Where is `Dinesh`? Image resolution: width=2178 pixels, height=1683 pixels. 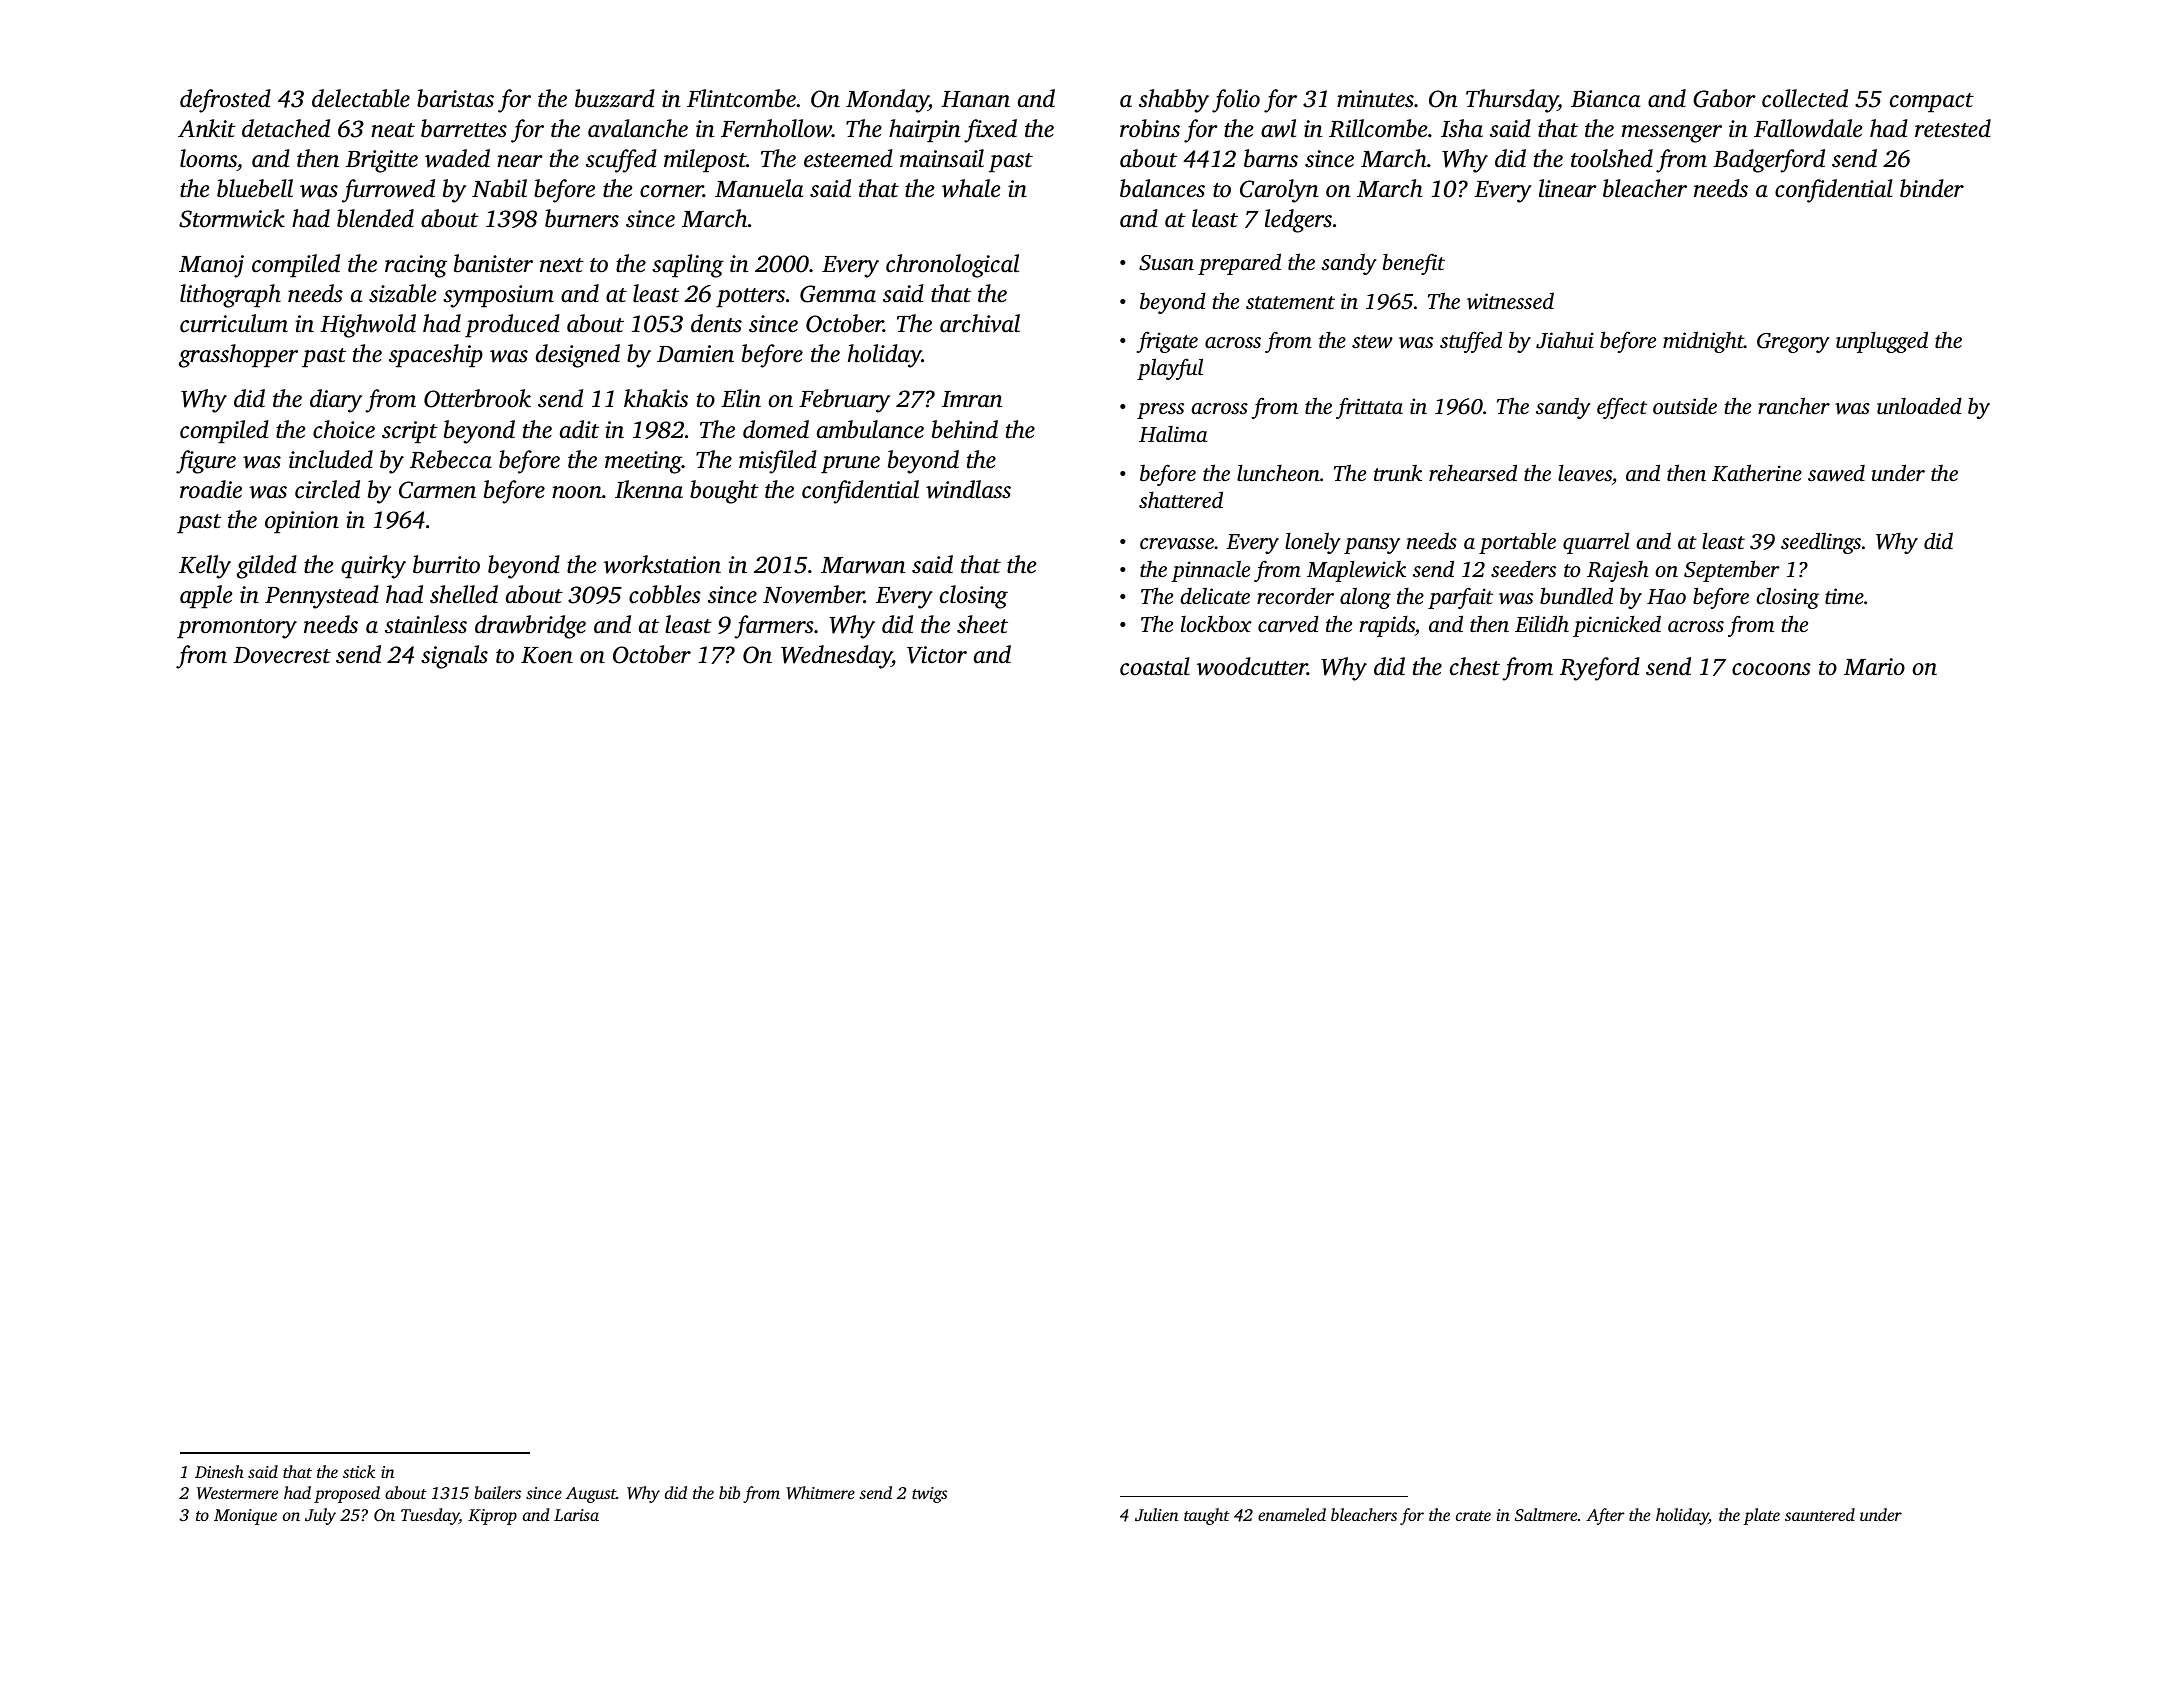
Dinesh is located at coordinates (219, 1471).
